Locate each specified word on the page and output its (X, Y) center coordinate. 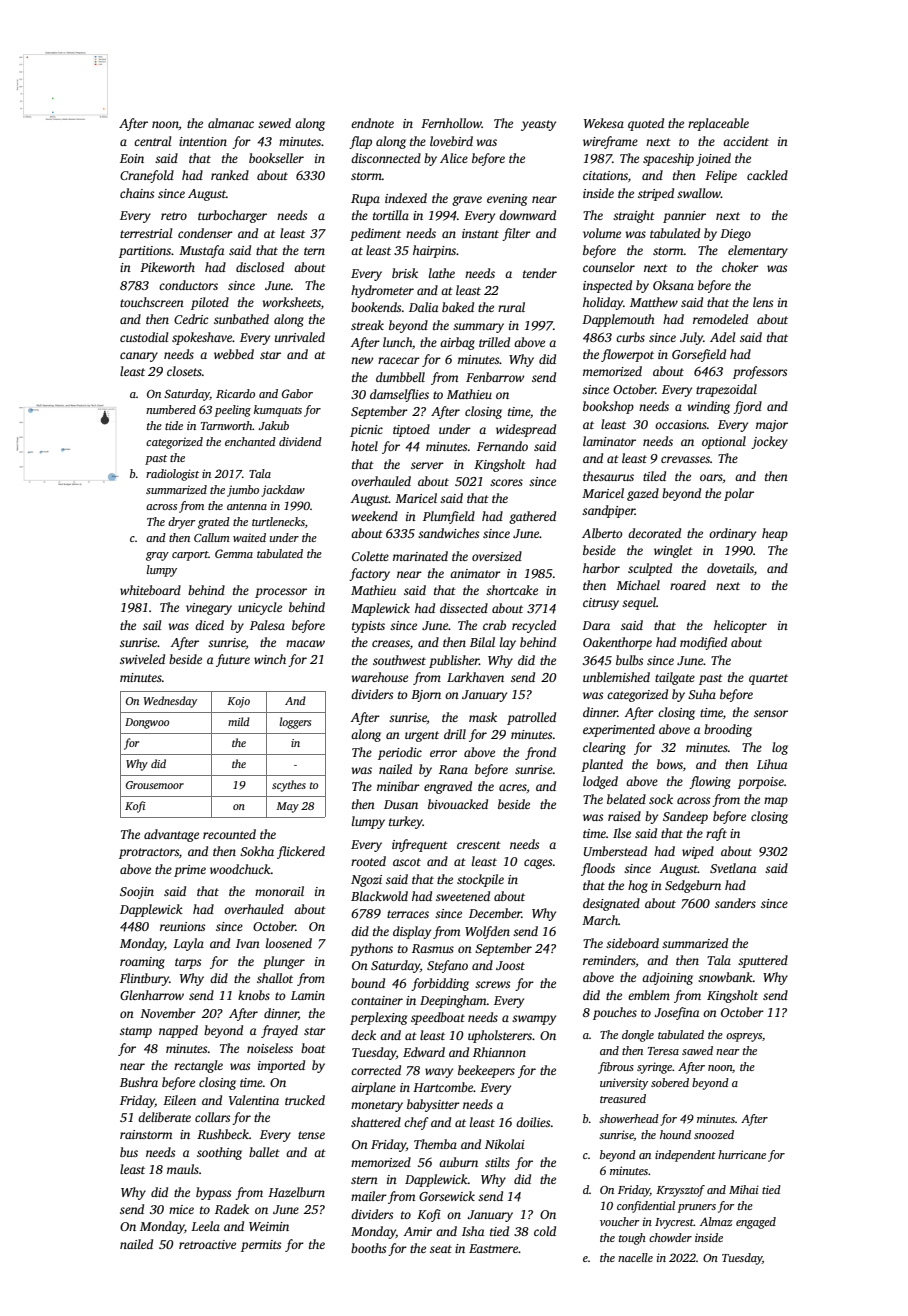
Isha (473, 1231)
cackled (767, 175)
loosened (289, 943)
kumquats (278, 411)
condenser (205, 233)
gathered (532, 517)
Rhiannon (499, 1052)
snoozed (714, 1134)
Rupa (365, 200)
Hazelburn (296, 1192)
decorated (654, 533)
